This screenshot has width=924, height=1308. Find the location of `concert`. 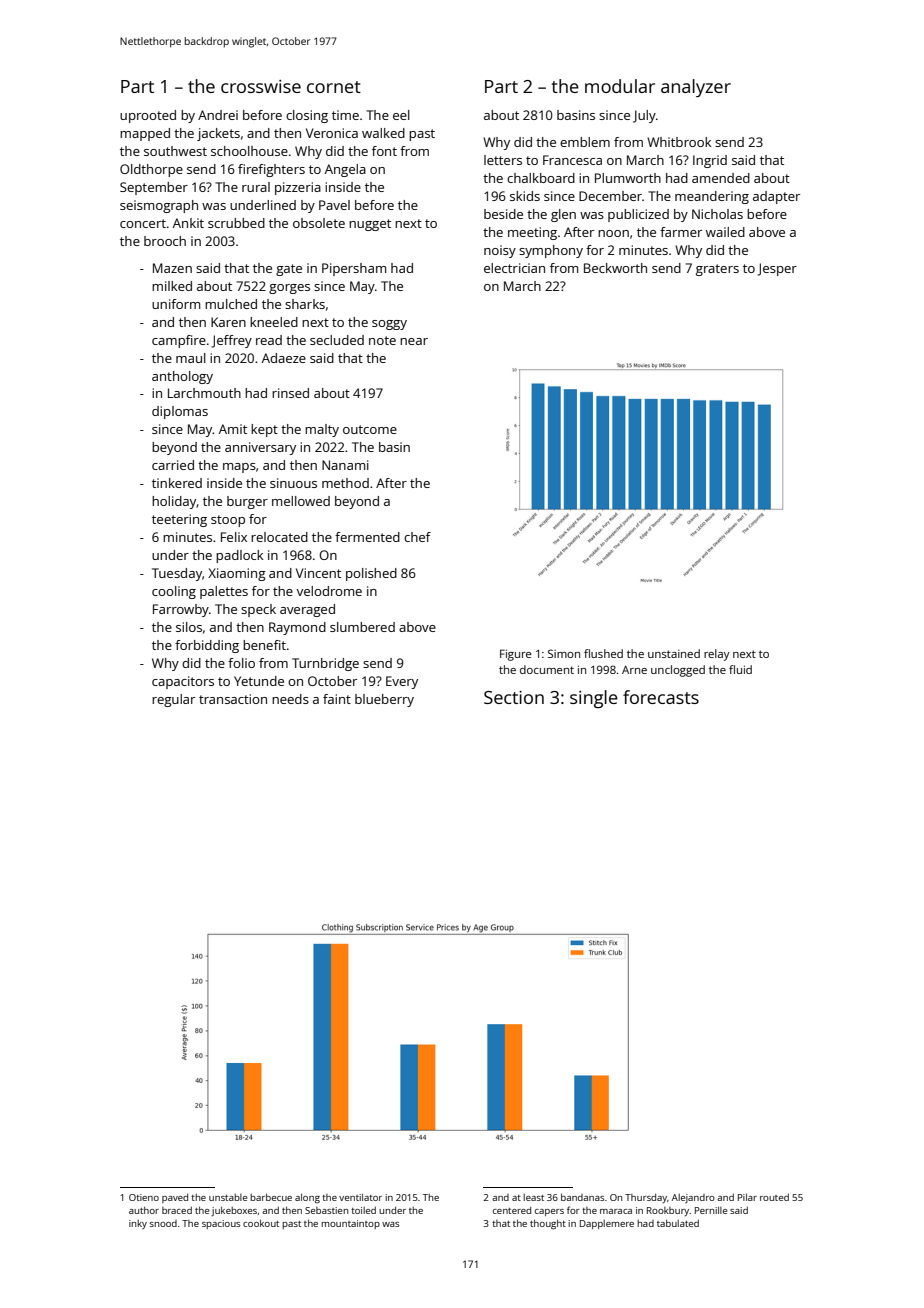

concert is located at coordinates (143, 223).
